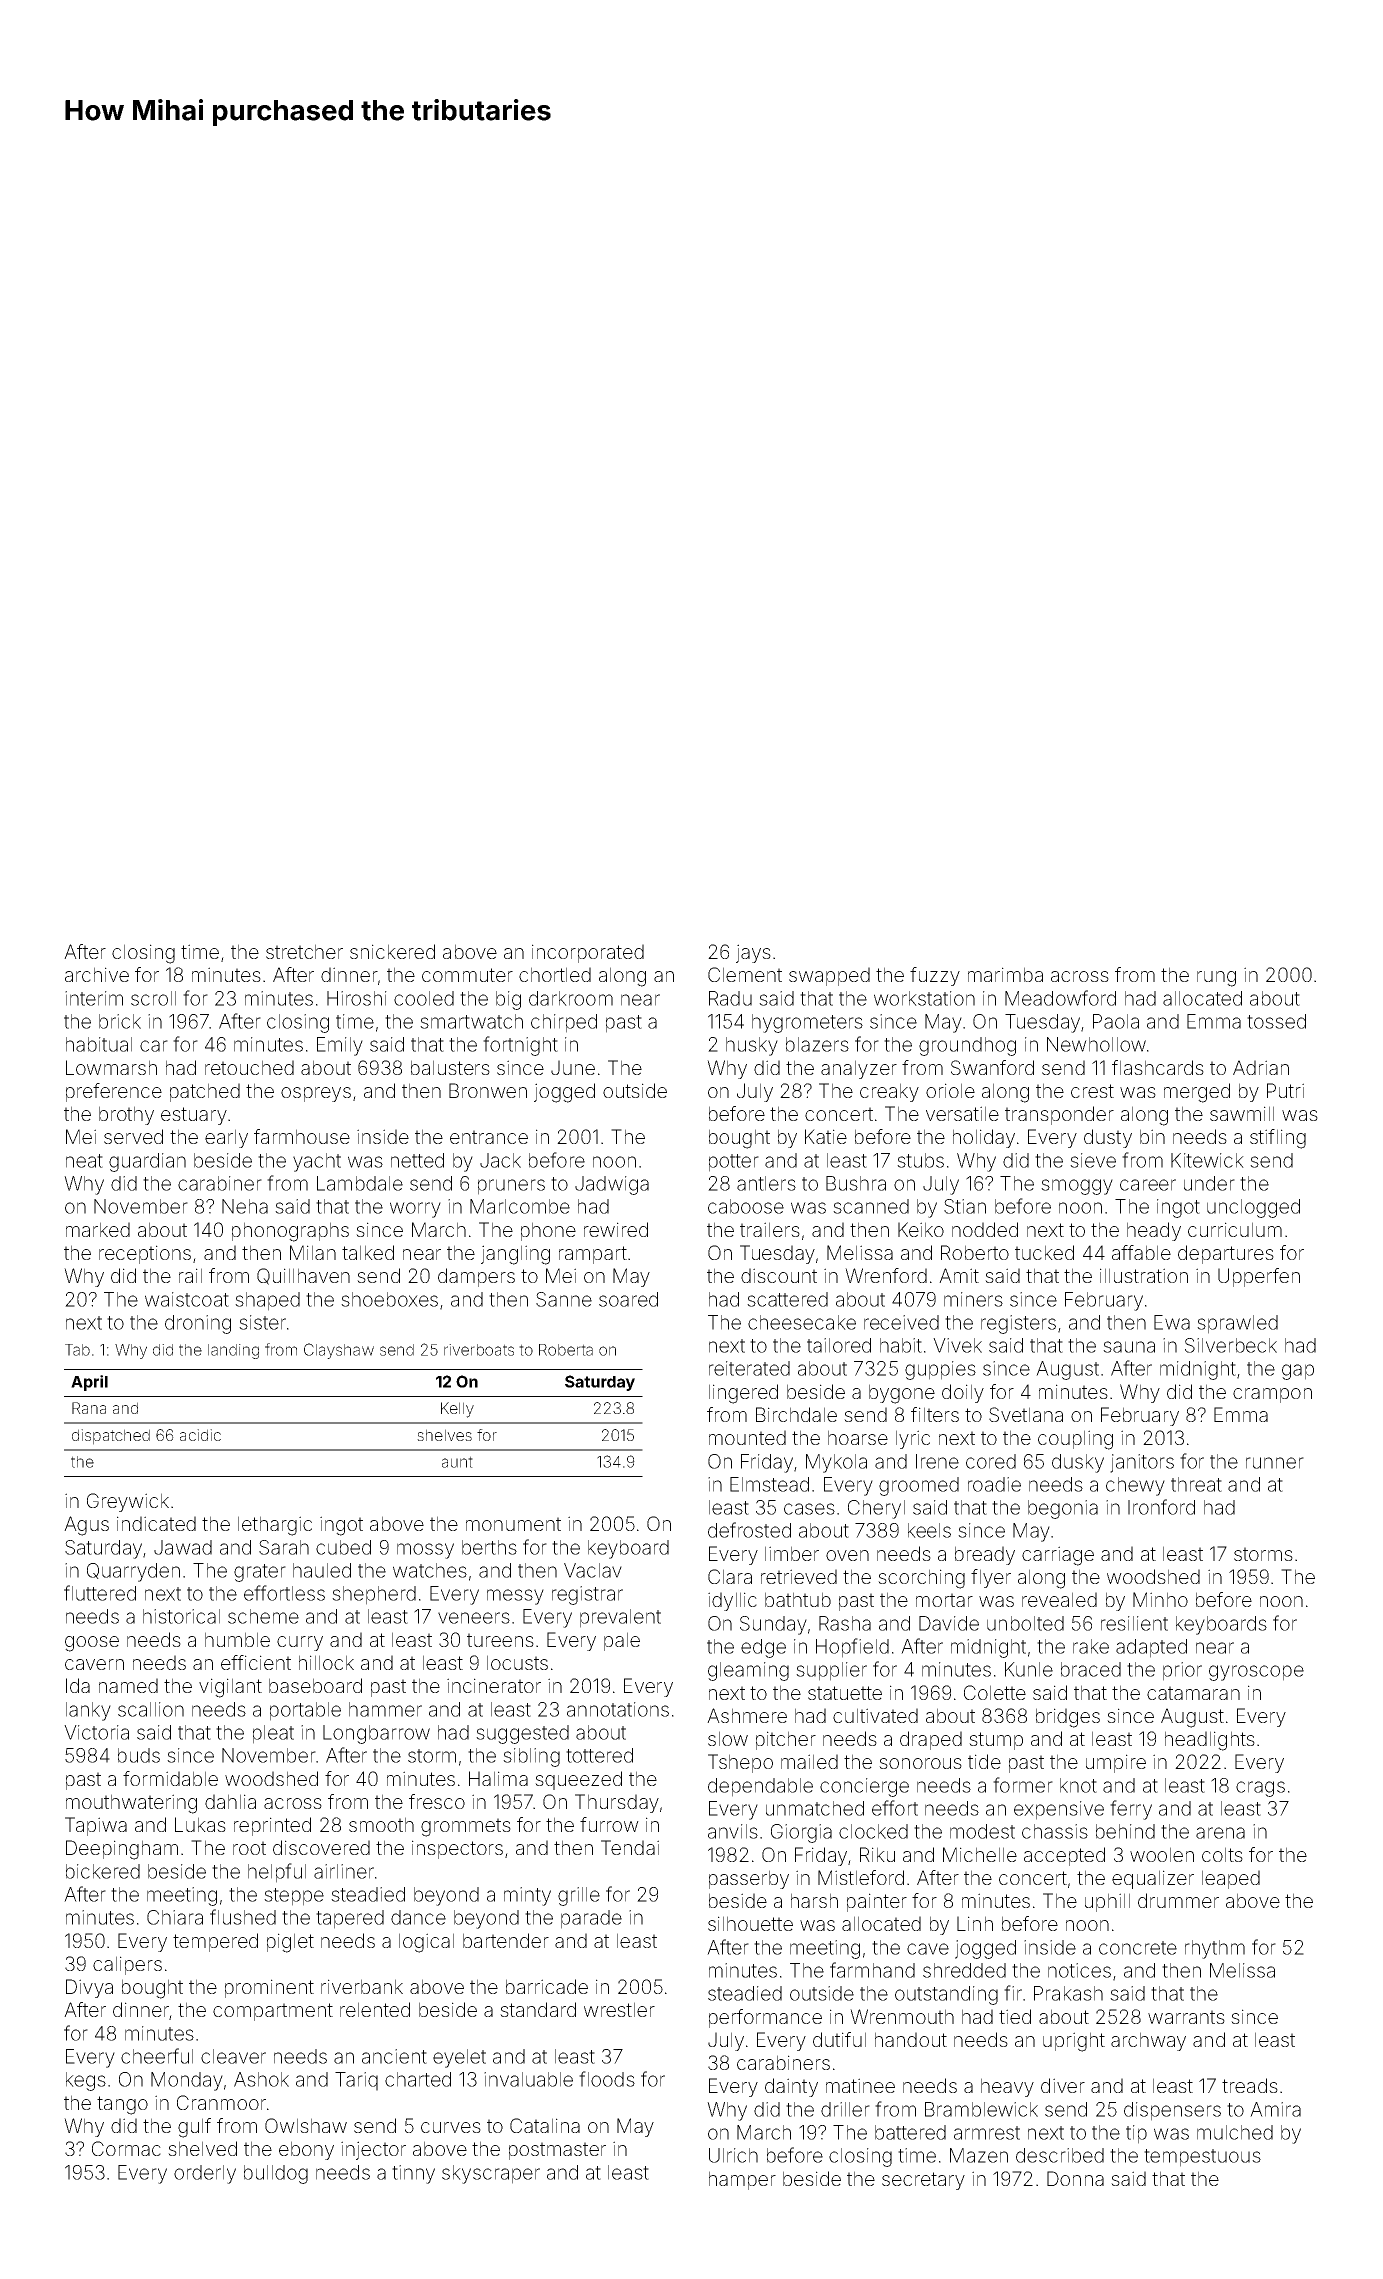  Describe the element at coordinates (97, 974) in the page. I see `archive` at that location.
